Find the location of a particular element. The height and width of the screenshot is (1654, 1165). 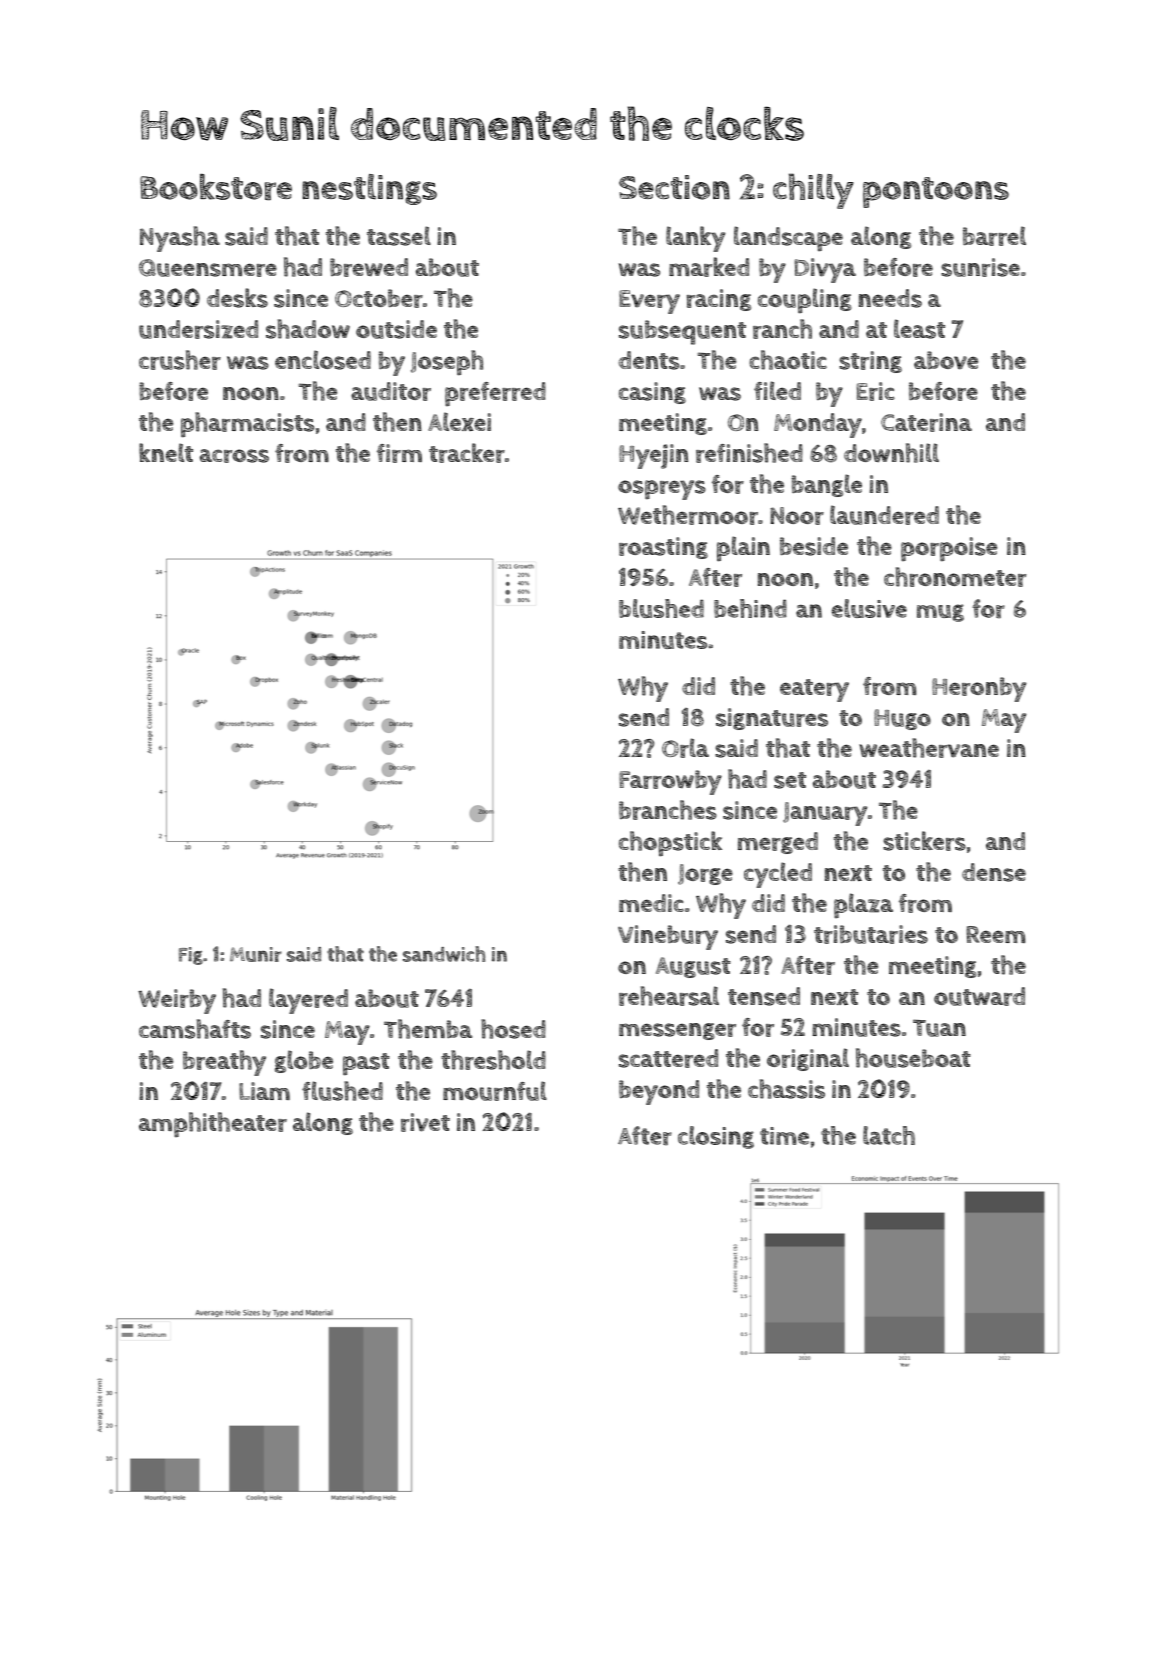

flushed is located at coordinates (342, 1091).
